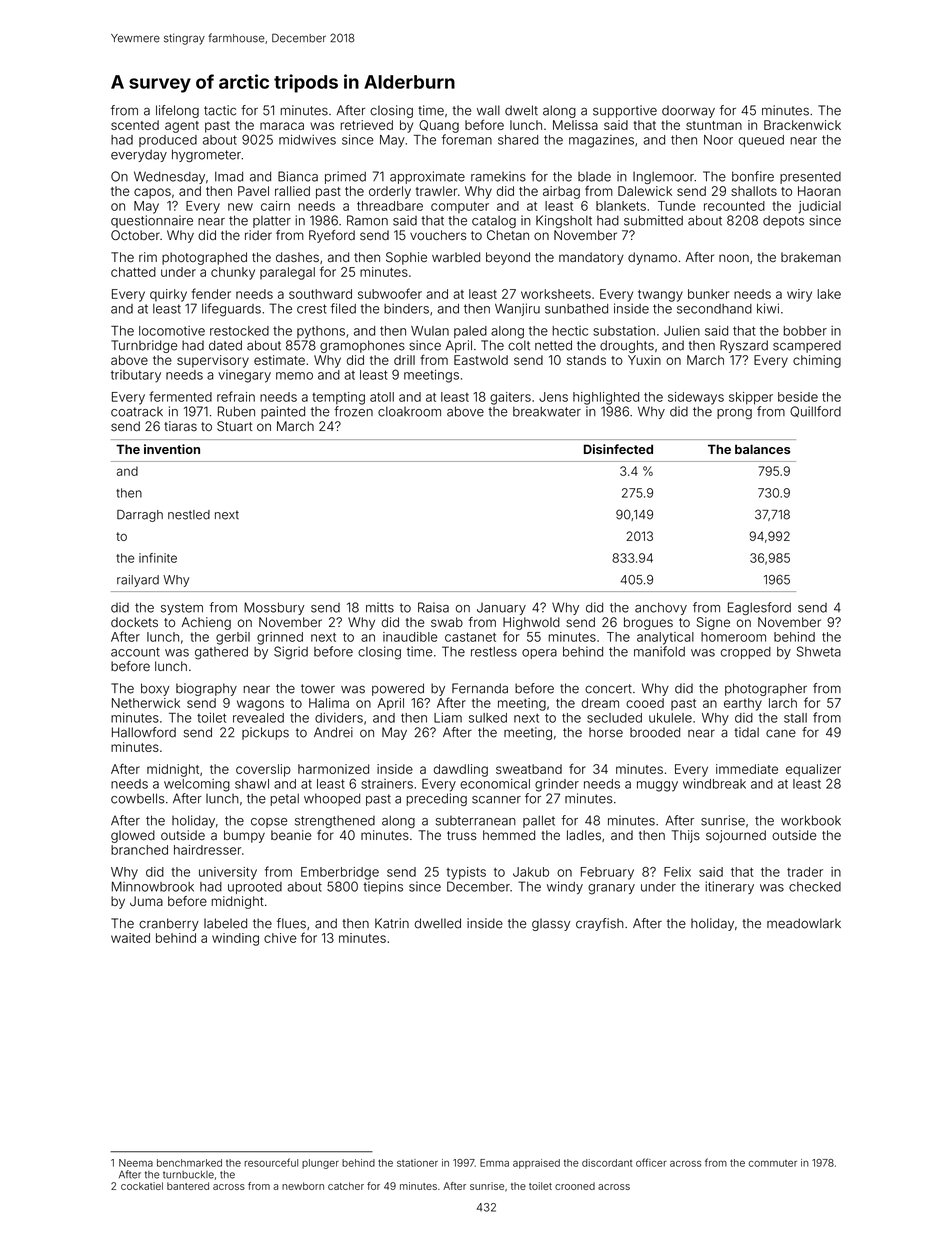 The image size is (952, 1233). What do you see at coordinates (772, 1163) in the screenshot?
I see `commuter` at bounding box center [772, 1163].
